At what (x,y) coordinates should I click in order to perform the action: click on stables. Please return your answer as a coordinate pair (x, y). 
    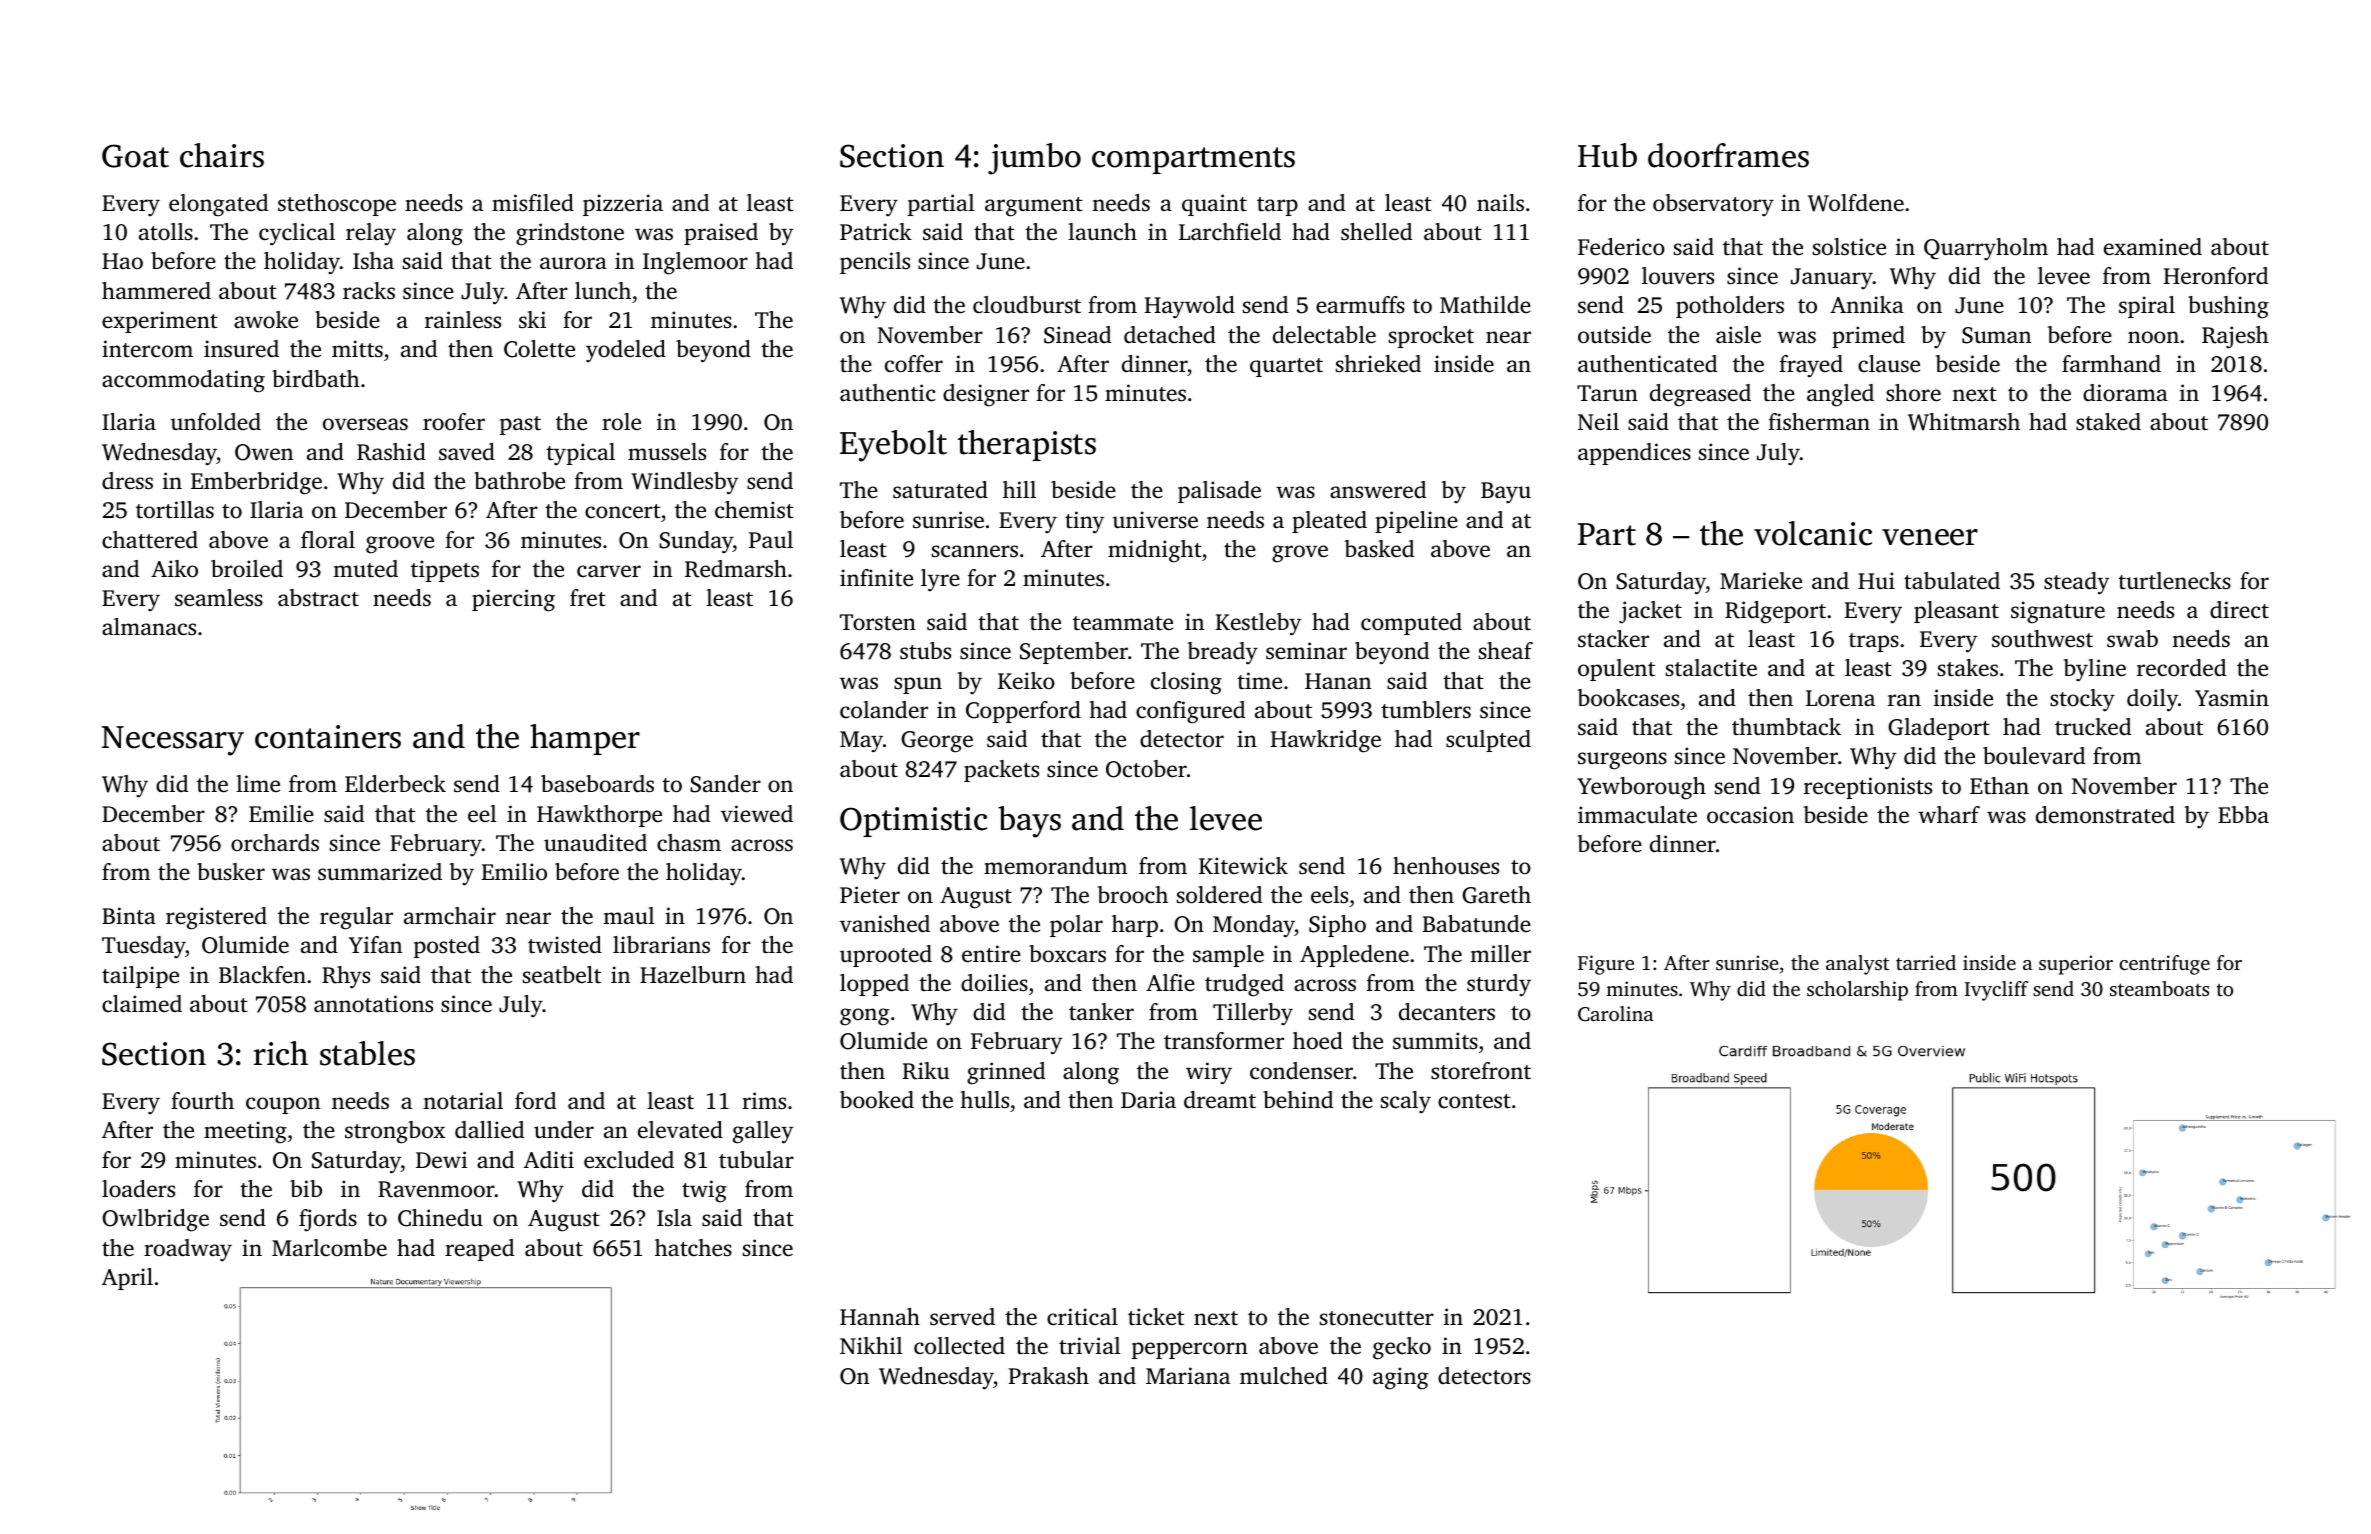
    Looking at the image, I should click on (367, 1053).
